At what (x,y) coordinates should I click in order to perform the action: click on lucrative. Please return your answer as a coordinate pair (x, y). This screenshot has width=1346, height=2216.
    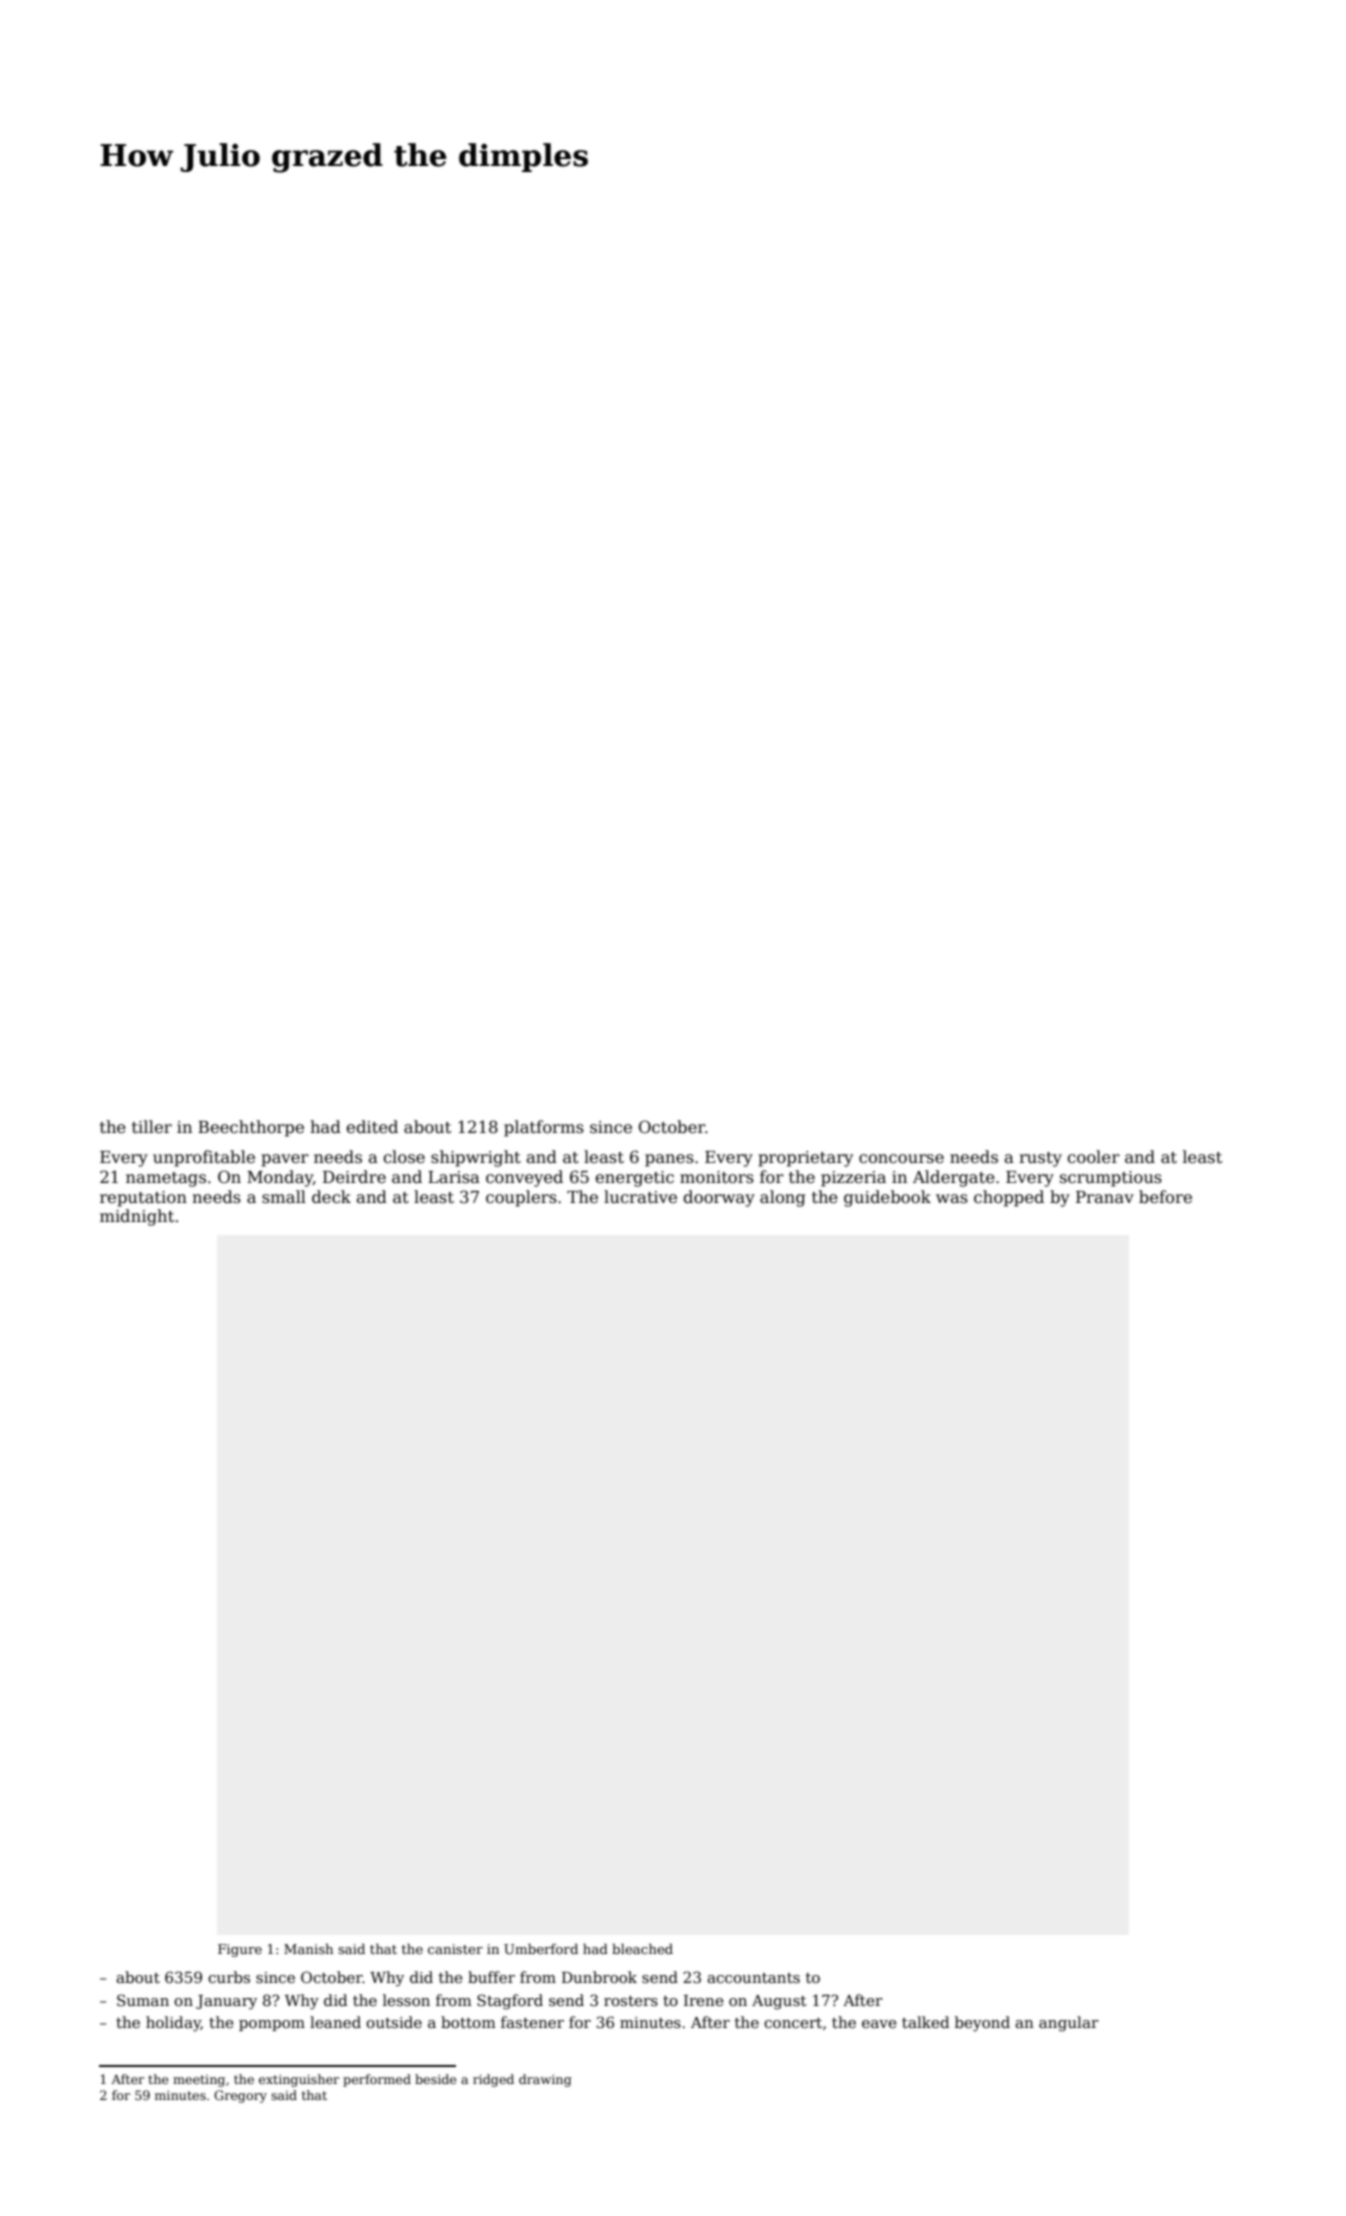
    Looking at the image, I should click on (640, 1196).
